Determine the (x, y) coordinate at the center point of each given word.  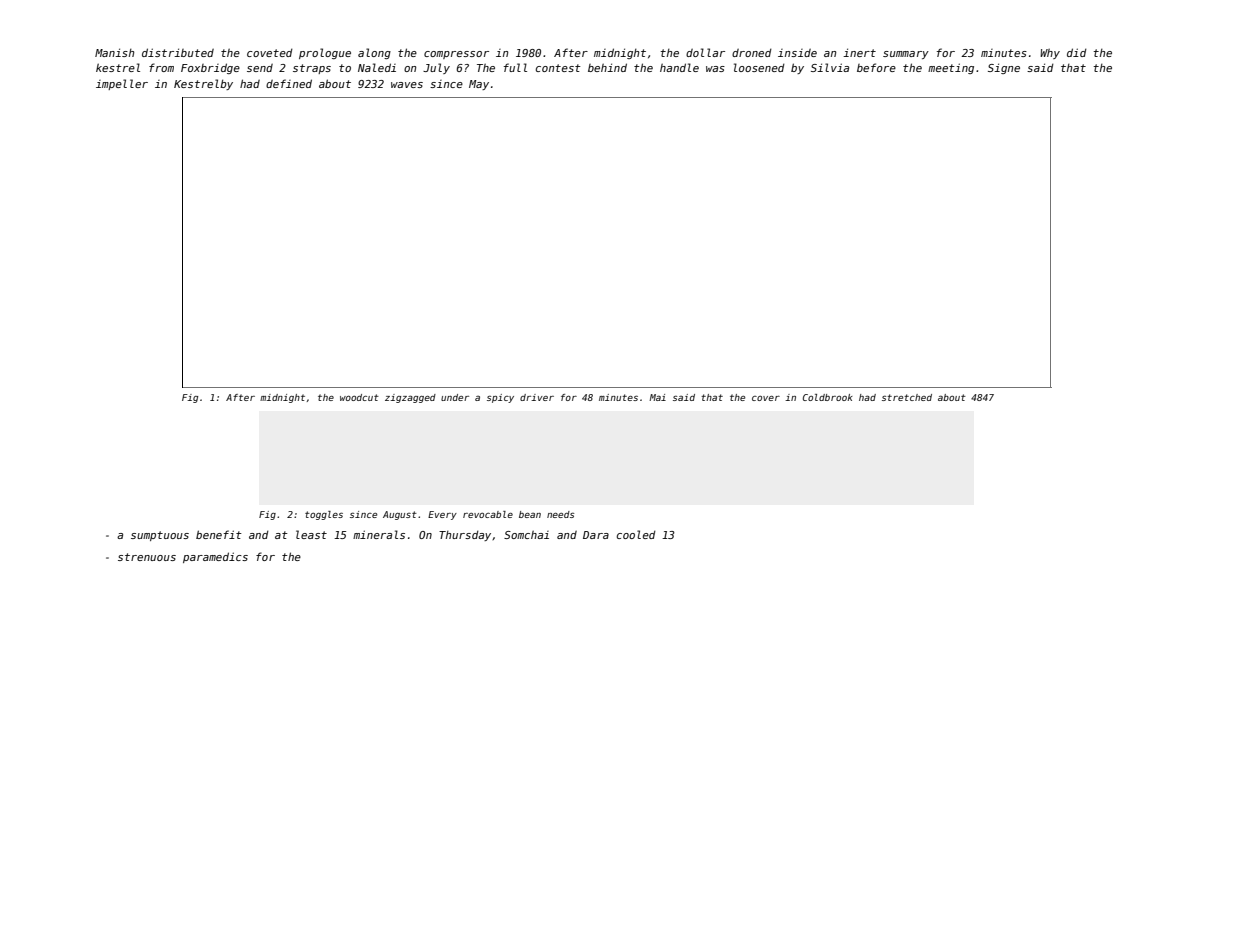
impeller (122, 84)
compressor (456, 55)
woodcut (359, 397)
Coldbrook (828, 397)
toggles (324, 515)
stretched (907, 397)
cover (766, 398)
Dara (596, 535)
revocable (488, 514)
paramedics (215, 557)
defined (289, 83)
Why (1050, 54)
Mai (657, 397)
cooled (636, 534)
